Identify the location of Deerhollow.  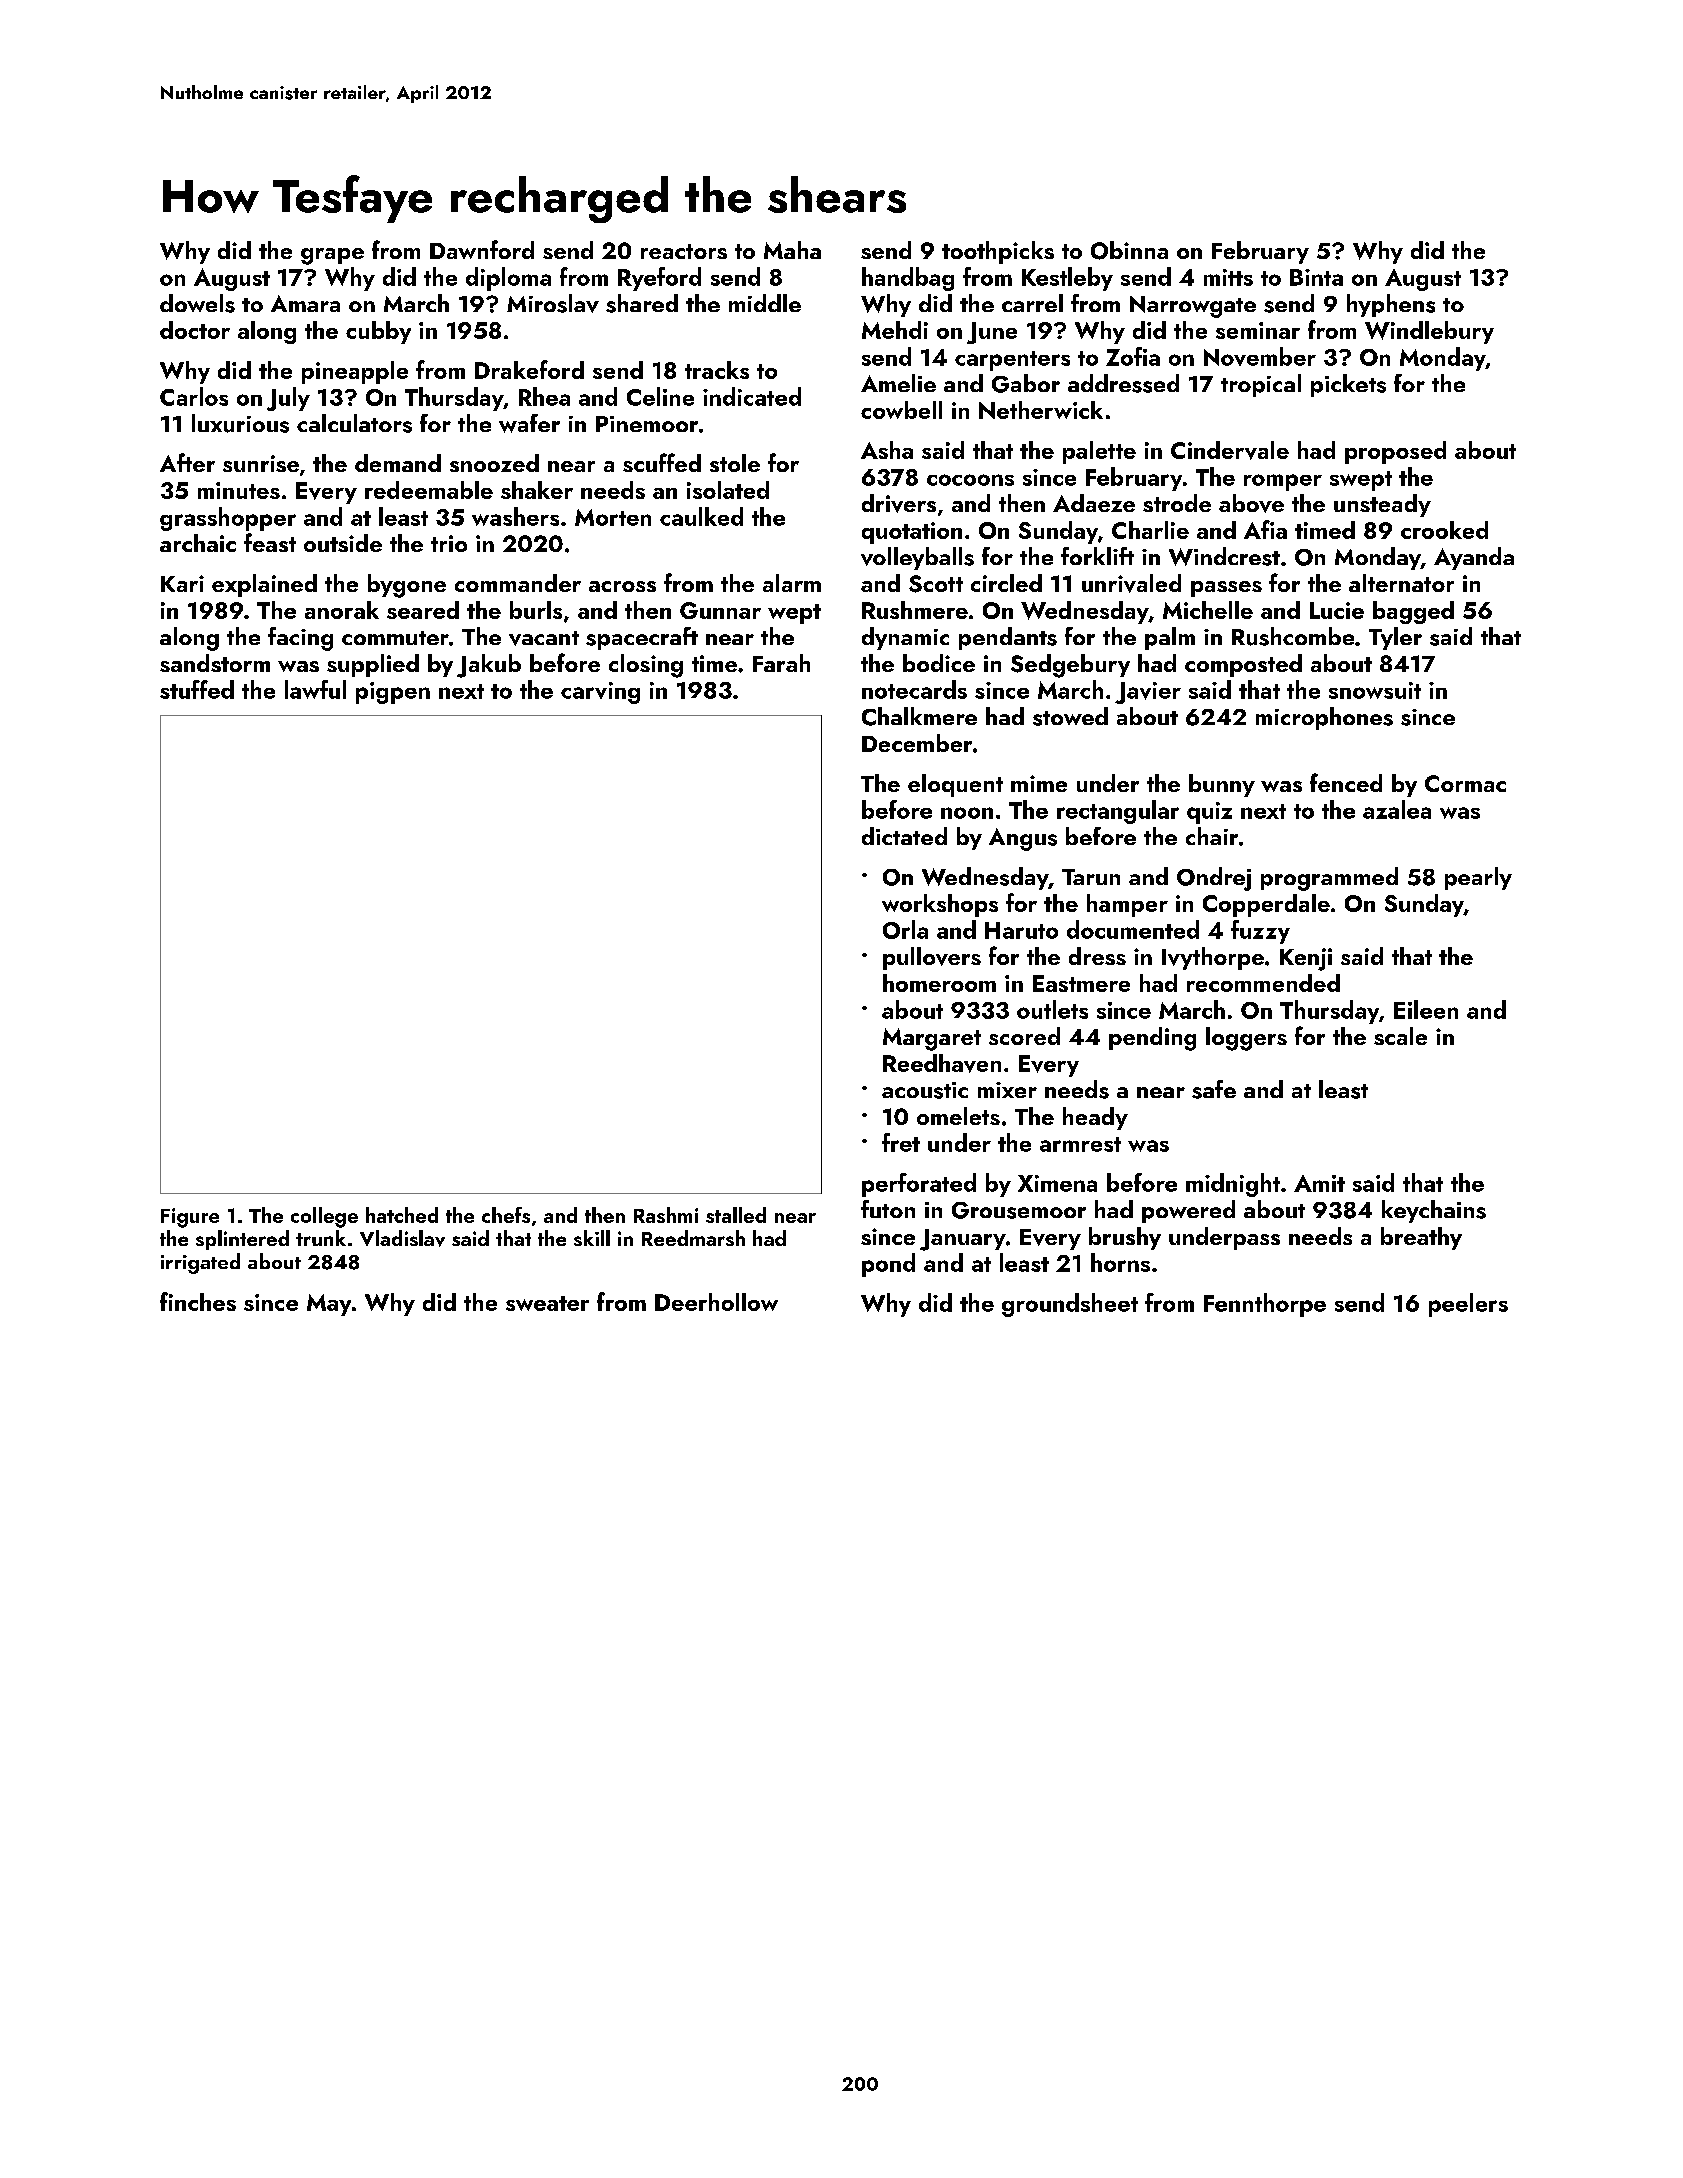
(716, 1302).
